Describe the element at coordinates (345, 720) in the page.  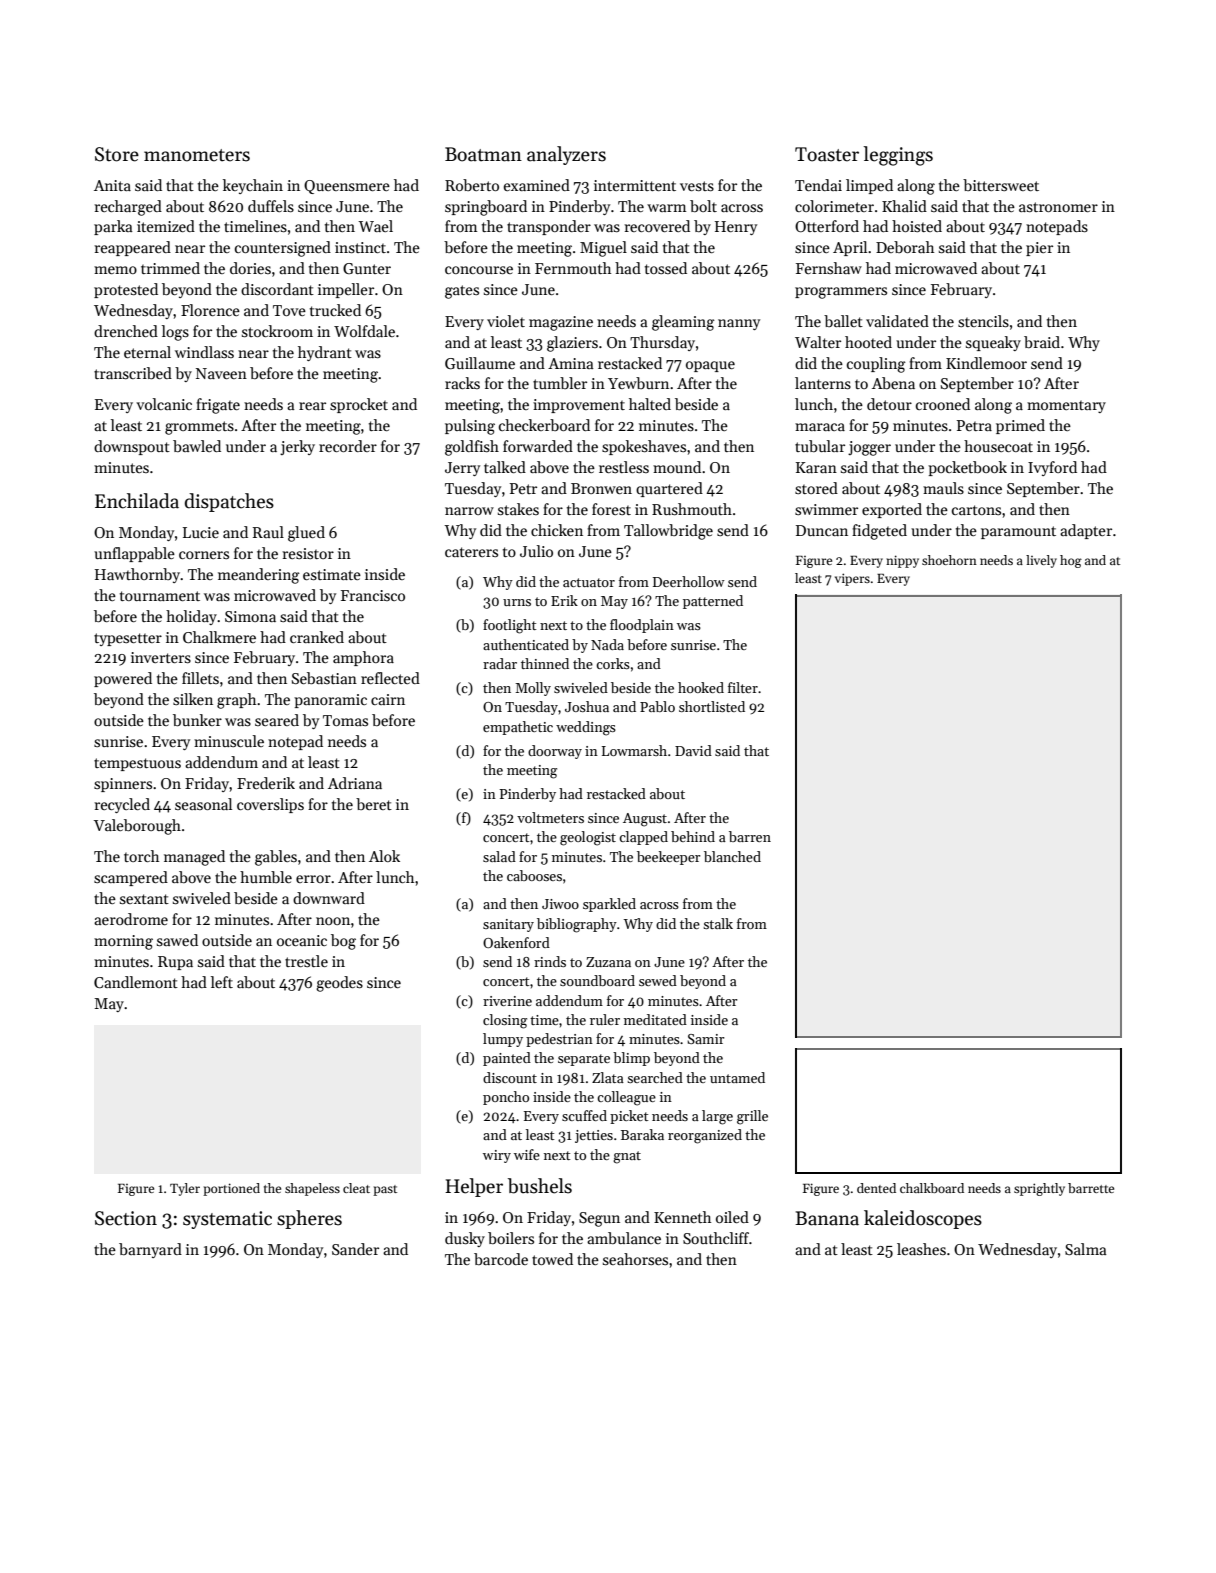
I see `Tomas` at that location.
